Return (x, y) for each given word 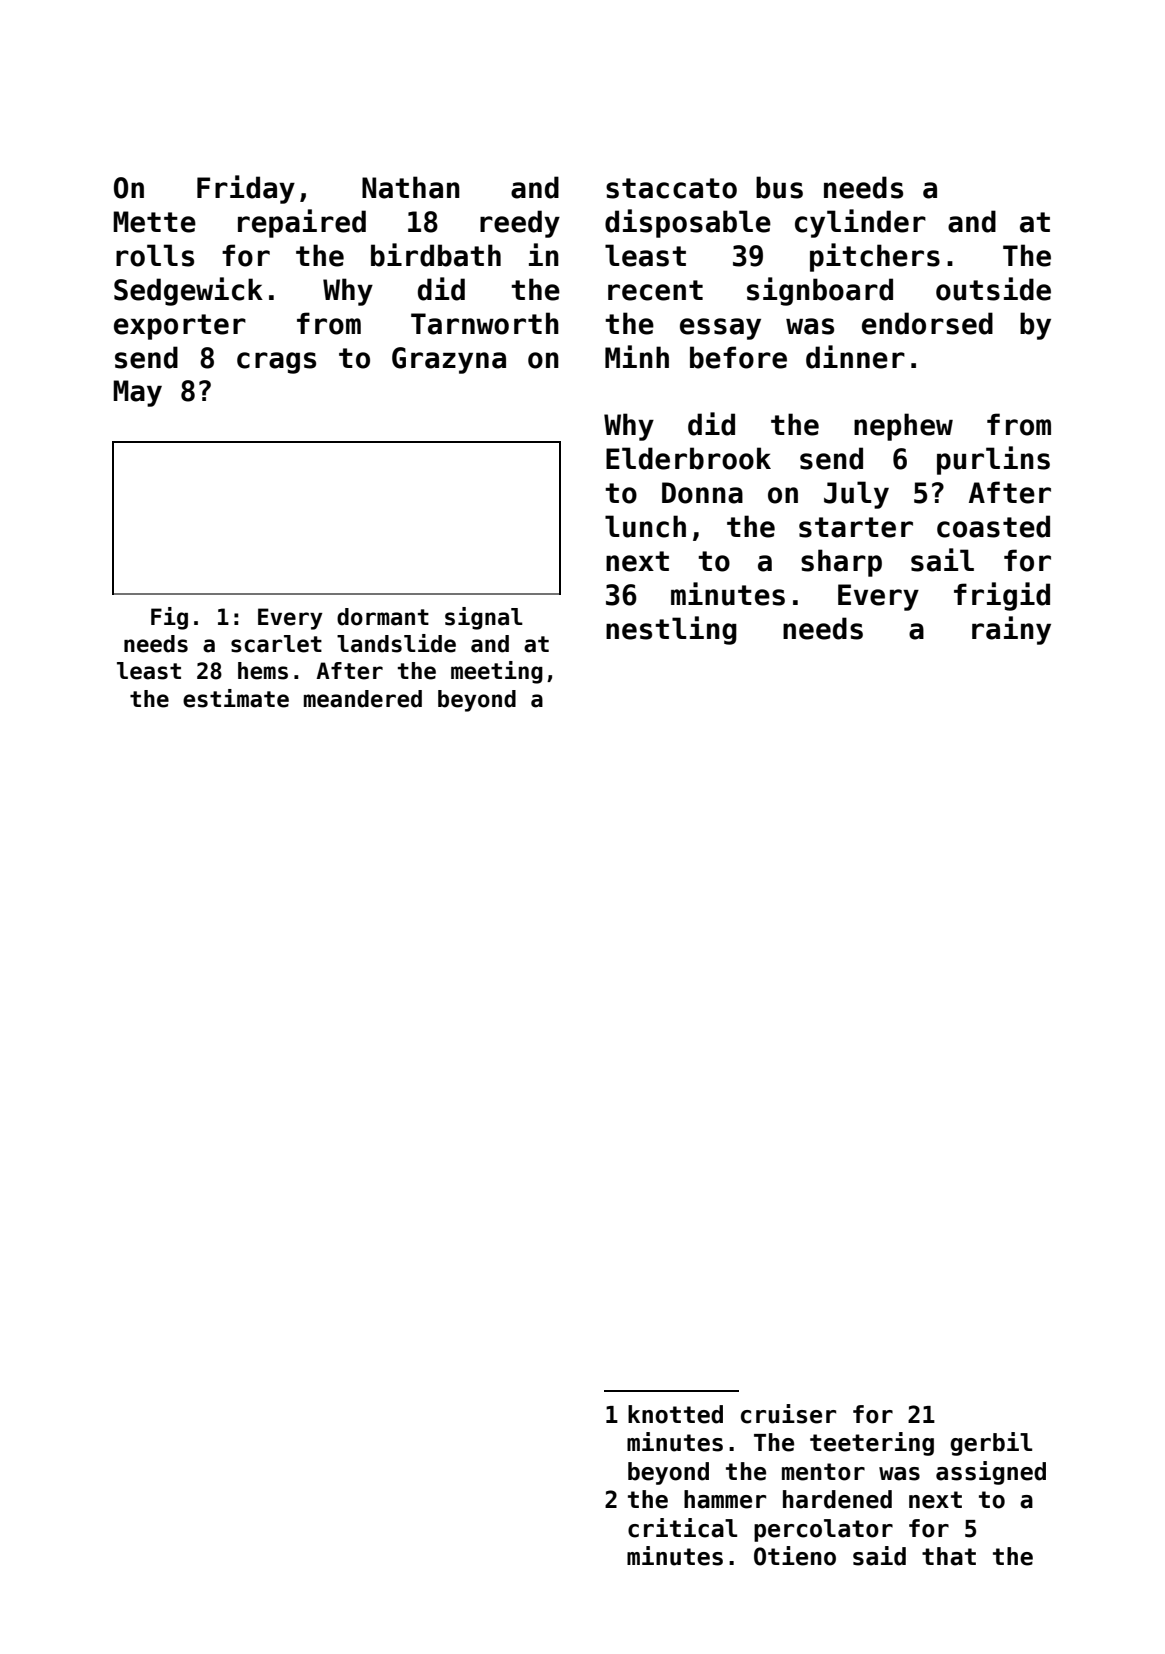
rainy (1011, 630)
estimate (236, 698)
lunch (645, 526)
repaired (302, 223)
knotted (675, 1414)
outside (993, 289)
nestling (671, 630)
